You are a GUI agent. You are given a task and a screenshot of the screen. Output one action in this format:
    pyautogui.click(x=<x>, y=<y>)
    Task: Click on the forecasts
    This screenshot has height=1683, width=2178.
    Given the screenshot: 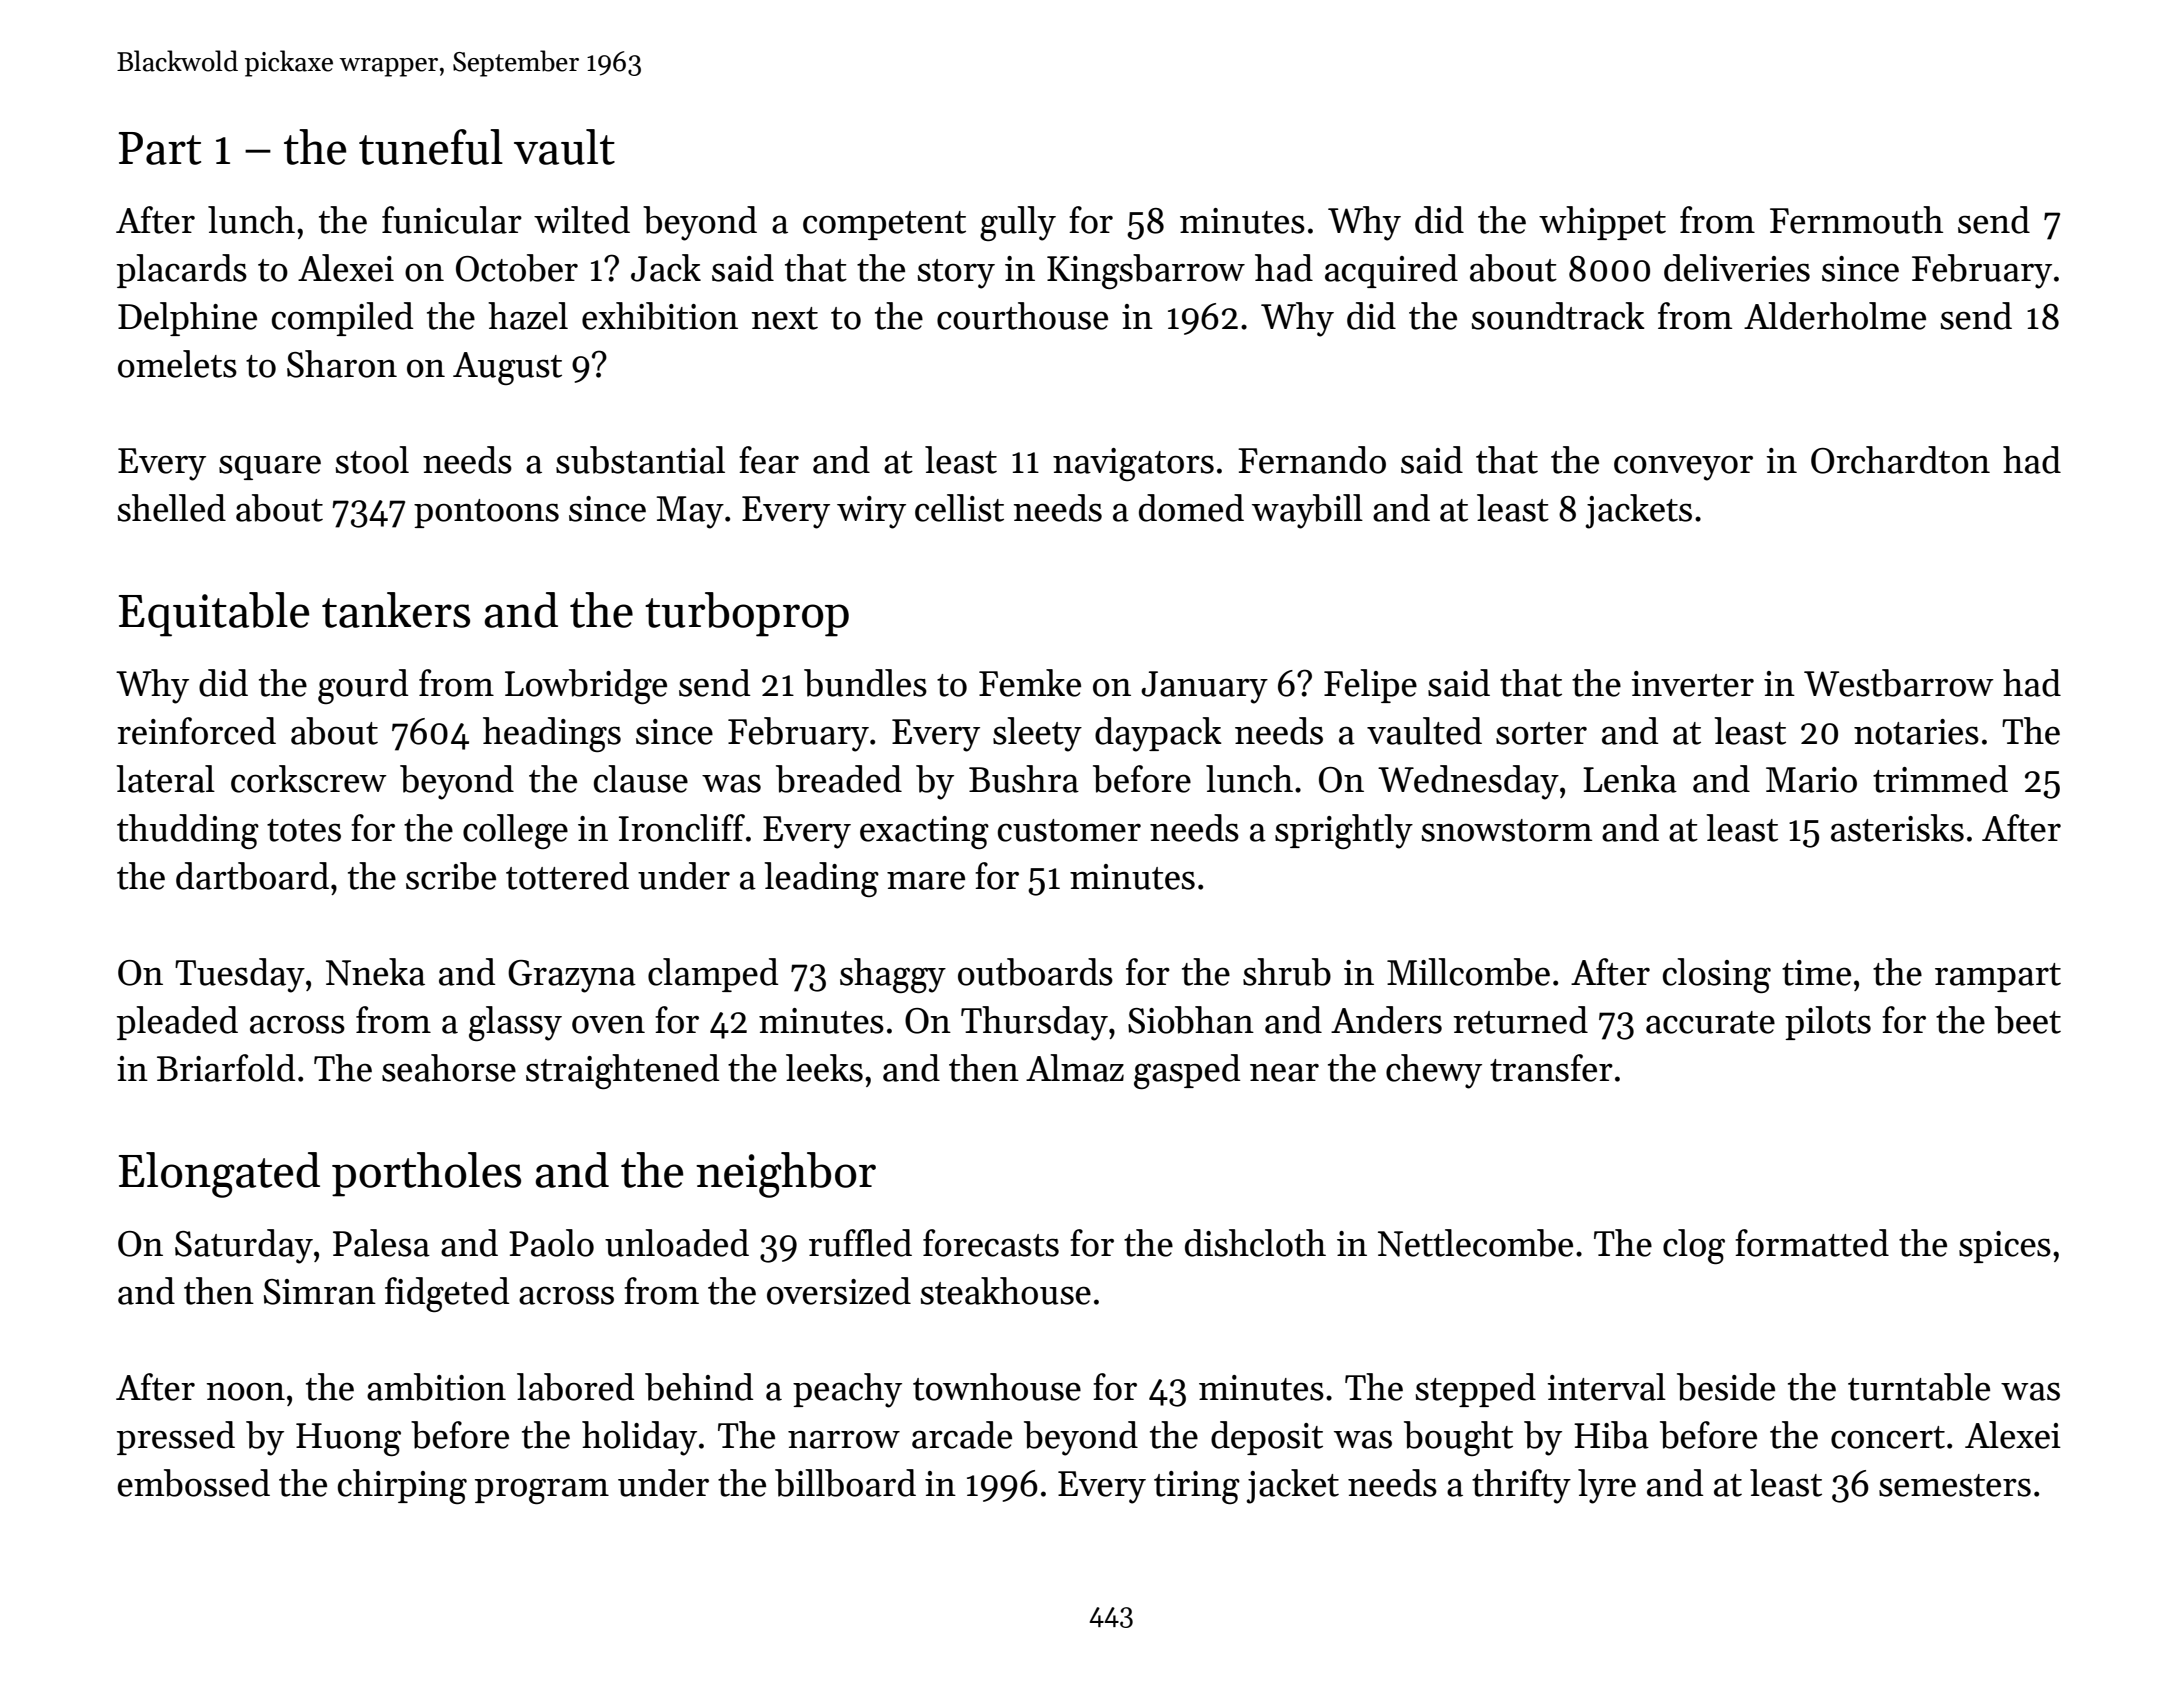 What is the action you would take?
    pyautogui.click(x=991, y=1243)
